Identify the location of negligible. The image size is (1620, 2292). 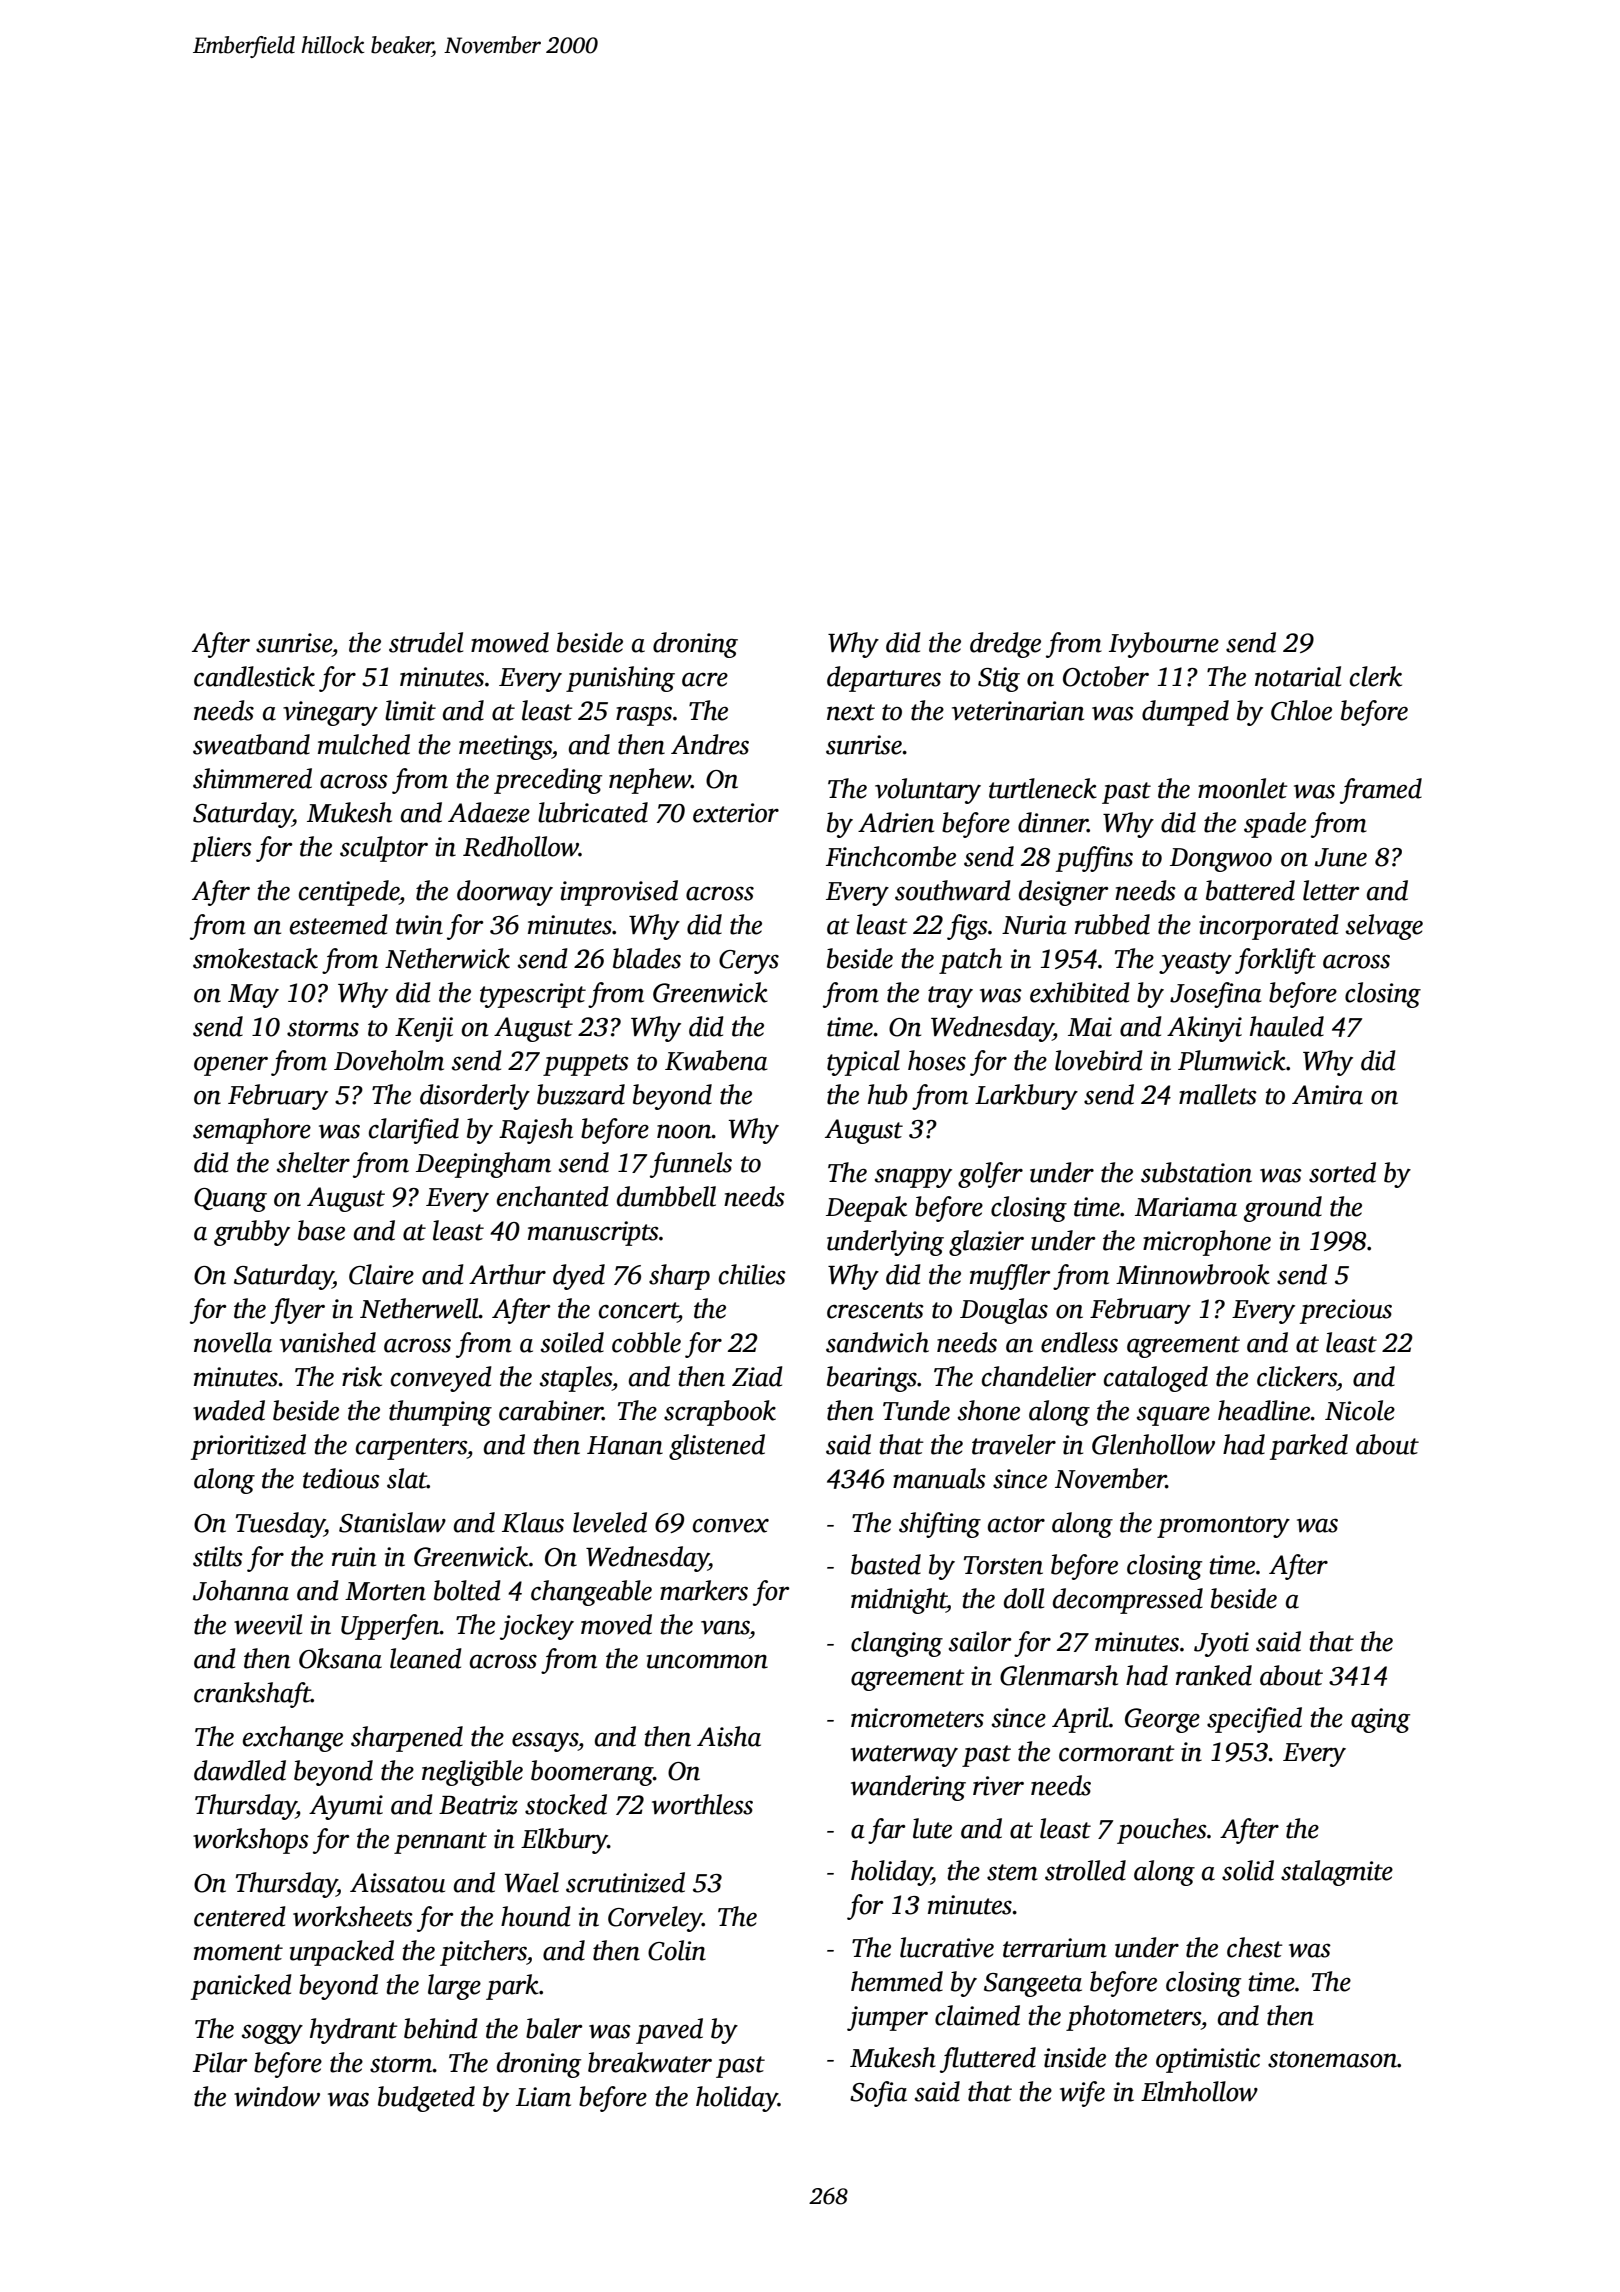
(472, 1773).
